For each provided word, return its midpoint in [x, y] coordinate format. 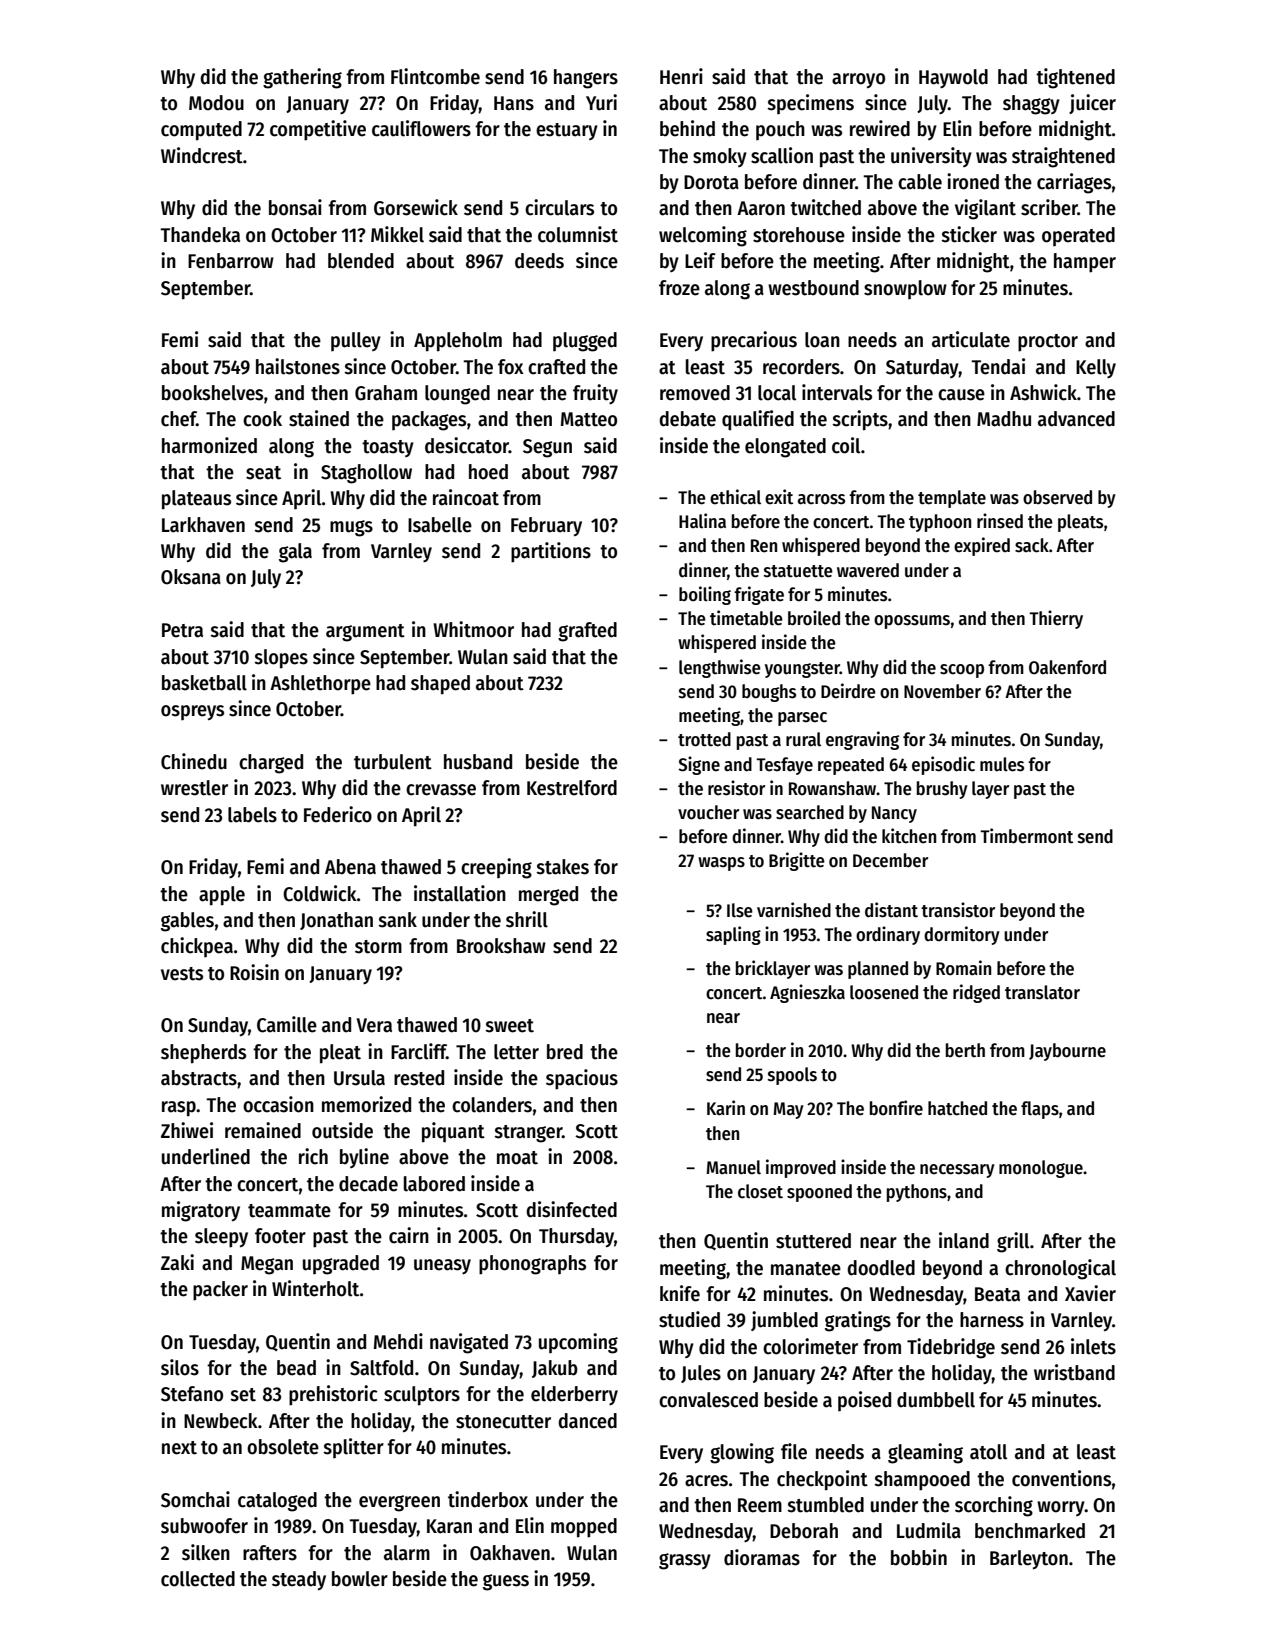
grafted [587, 632]
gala [295, 553]
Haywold [953, 78]
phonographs [532, 1265]
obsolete [283, 1447]
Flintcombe [435, 76]
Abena [350, 867]
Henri [681, 76]
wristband [1074, 1372]
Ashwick [1043, 392]
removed [695, 393]
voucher [708, 812]
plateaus [196, 500]
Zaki [177, 1262]
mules [1002, 764]
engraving [862, 740]
